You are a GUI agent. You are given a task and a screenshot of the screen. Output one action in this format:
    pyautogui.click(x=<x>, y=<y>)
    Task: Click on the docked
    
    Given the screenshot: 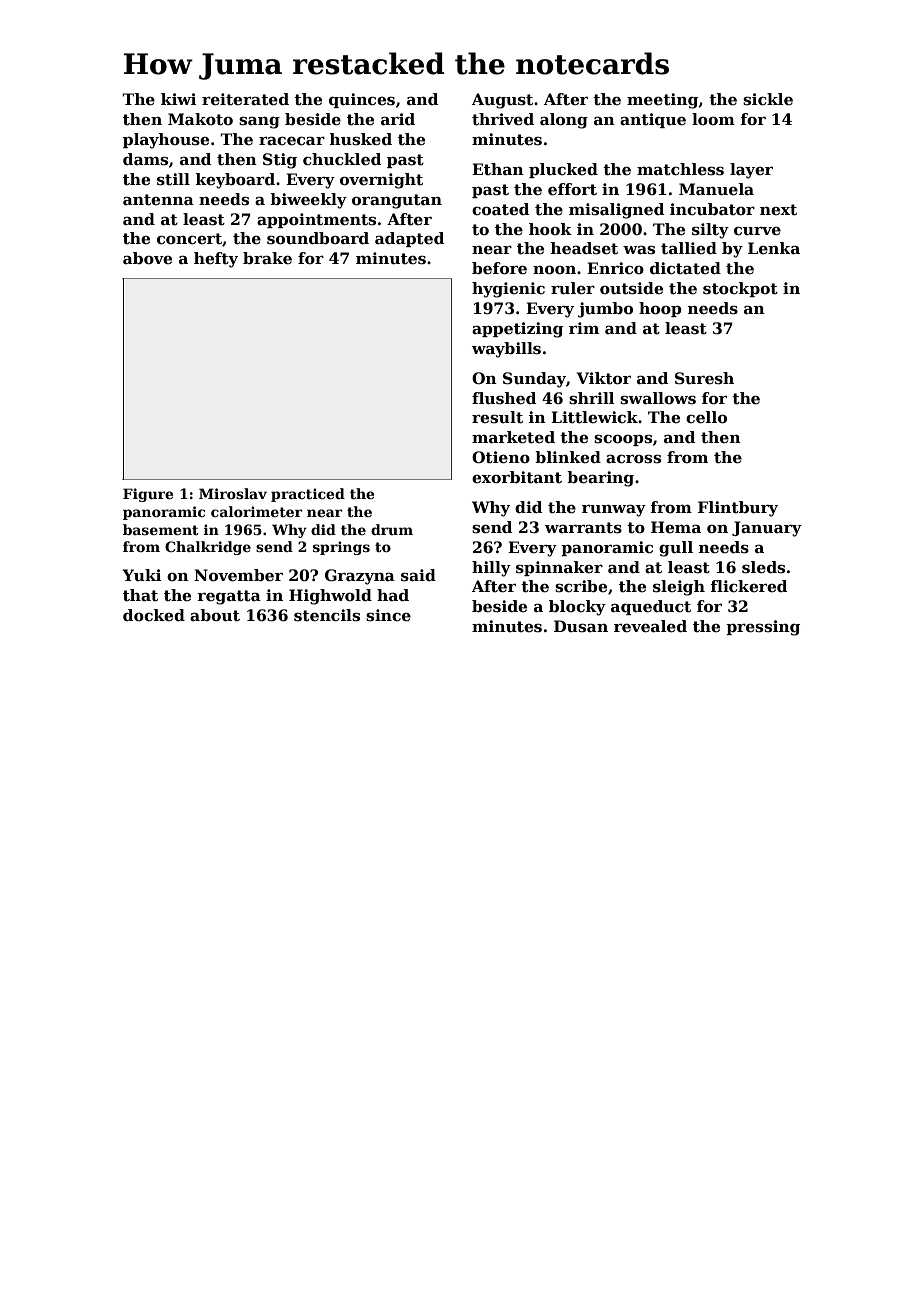 What is the action you would take?
    pyautogui.click(x=154, y=615)
